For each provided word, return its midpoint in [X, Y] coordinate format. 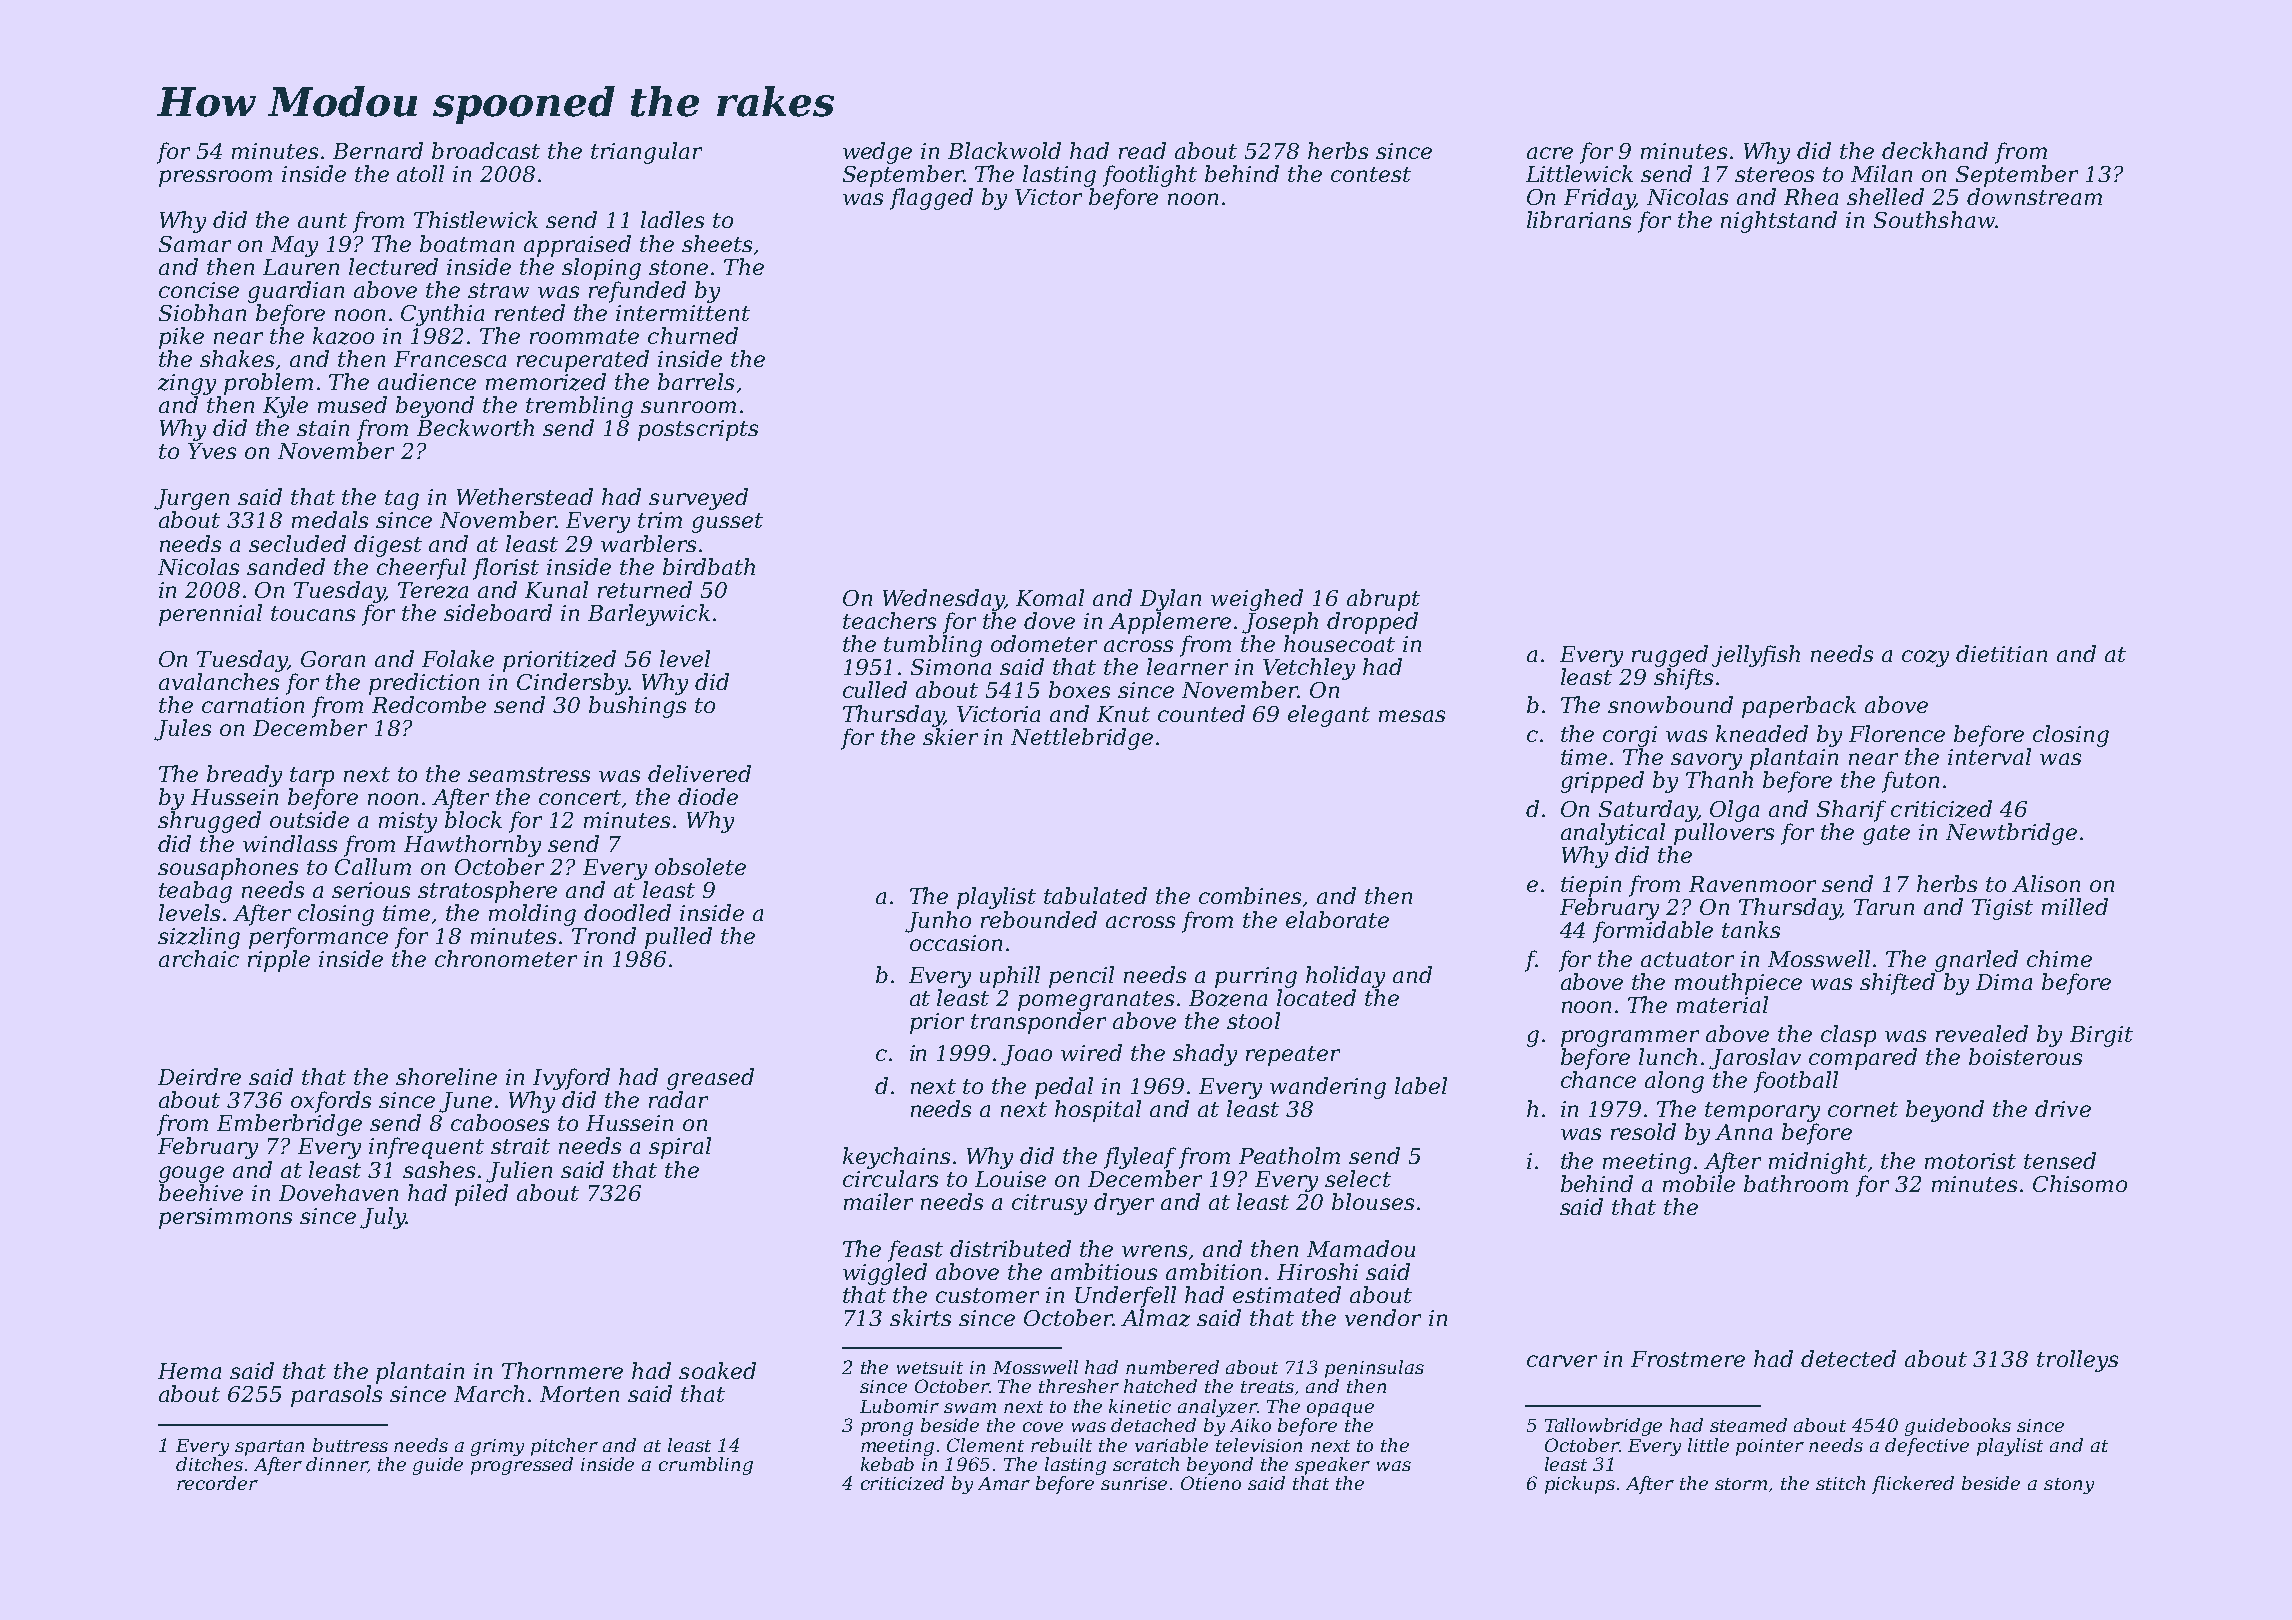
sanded [286, 566]
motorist [1970, 1161]
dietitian [2001, 653]
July [383, 1218]
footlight [1150, 176]
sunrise [1134, 1483]
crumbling [706, 1466]
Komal [1050, 597]
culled [875, 689]
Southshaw [1934, 219]
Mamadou [1361, 1248]
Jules [182, 730]
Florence [1897, 733]
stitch [1840, 1483]
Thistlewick [476, 219]
